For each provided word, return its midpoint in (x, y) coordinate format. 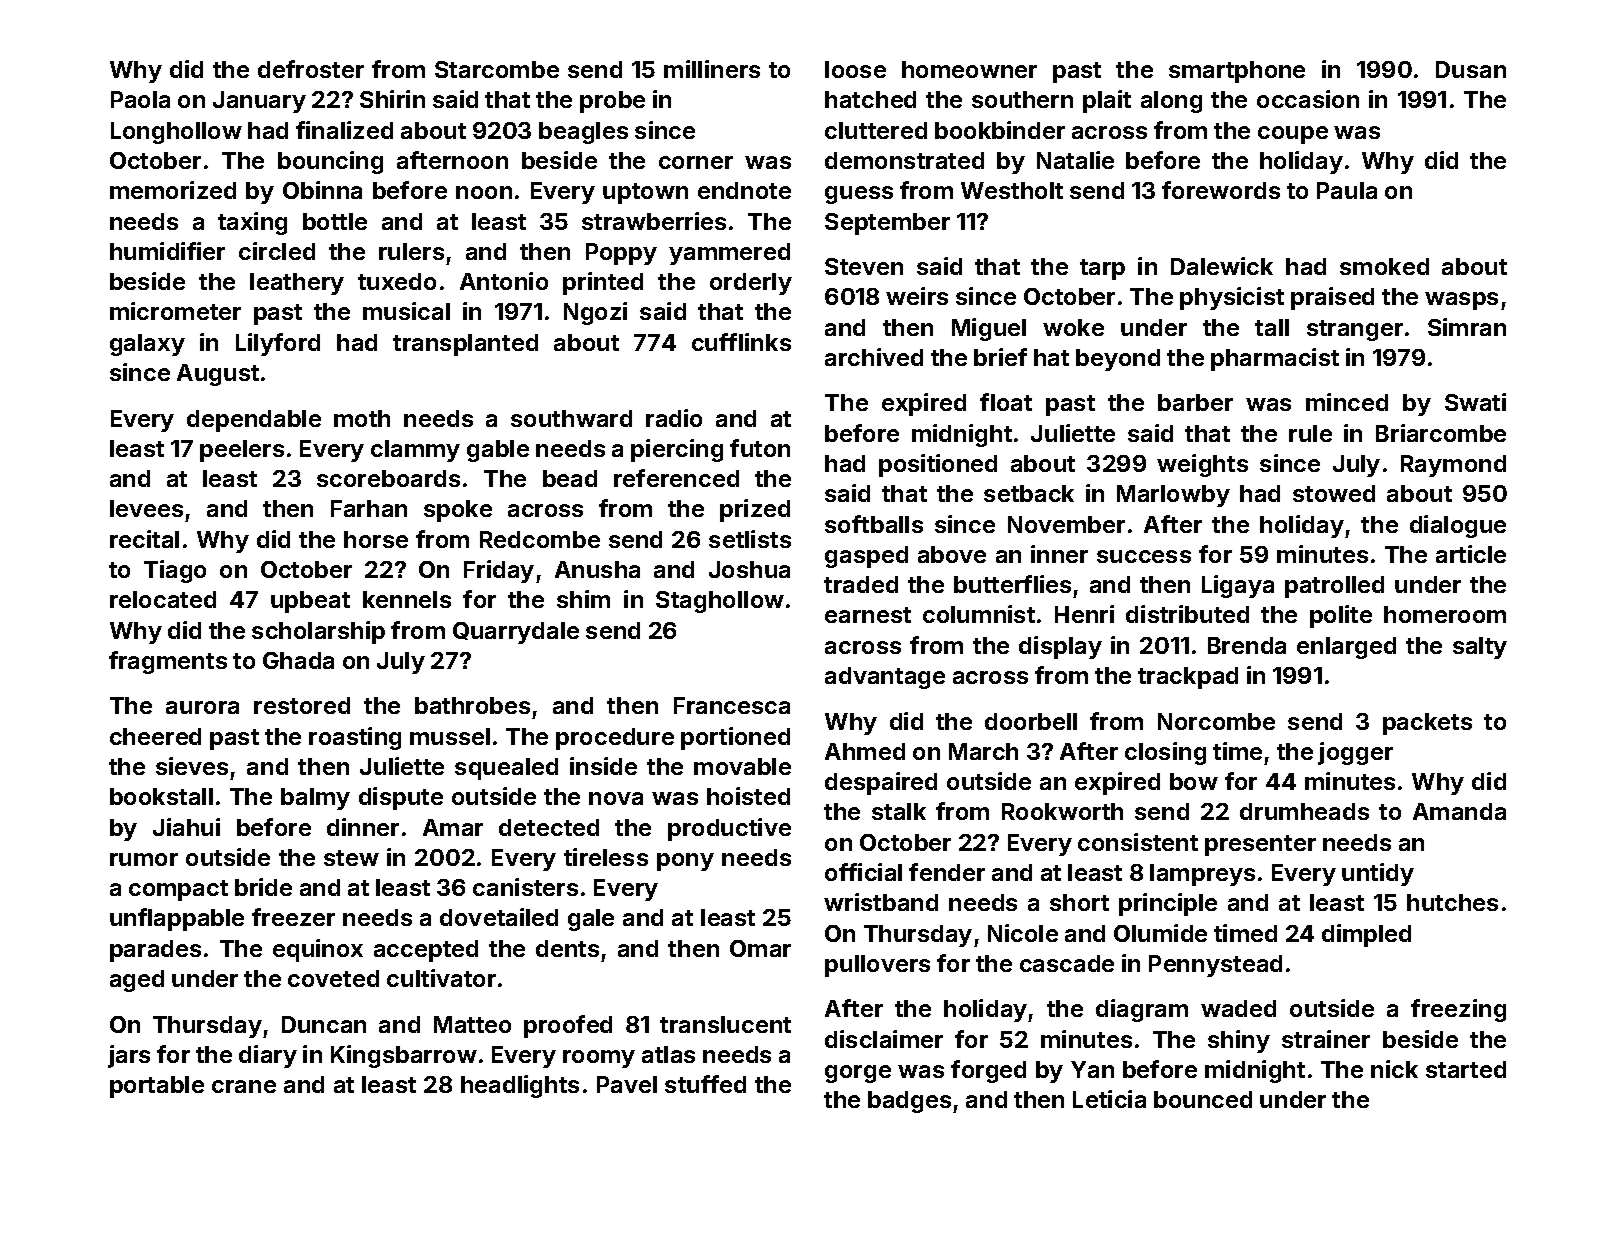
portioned (735, 738)
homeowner (969, 69)
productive (729, 829)
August (218, 375)
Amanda (1459, 811)
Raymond (1453, 466)
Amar (453, 827)
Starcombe (497, 69)
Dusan (1471, 69)
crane (244, 1086)
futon (760, 448)
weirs (917, 296)
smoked (1384, 266)
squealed (506, 769)
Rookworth (1062, 811)
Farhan (369, 508)
